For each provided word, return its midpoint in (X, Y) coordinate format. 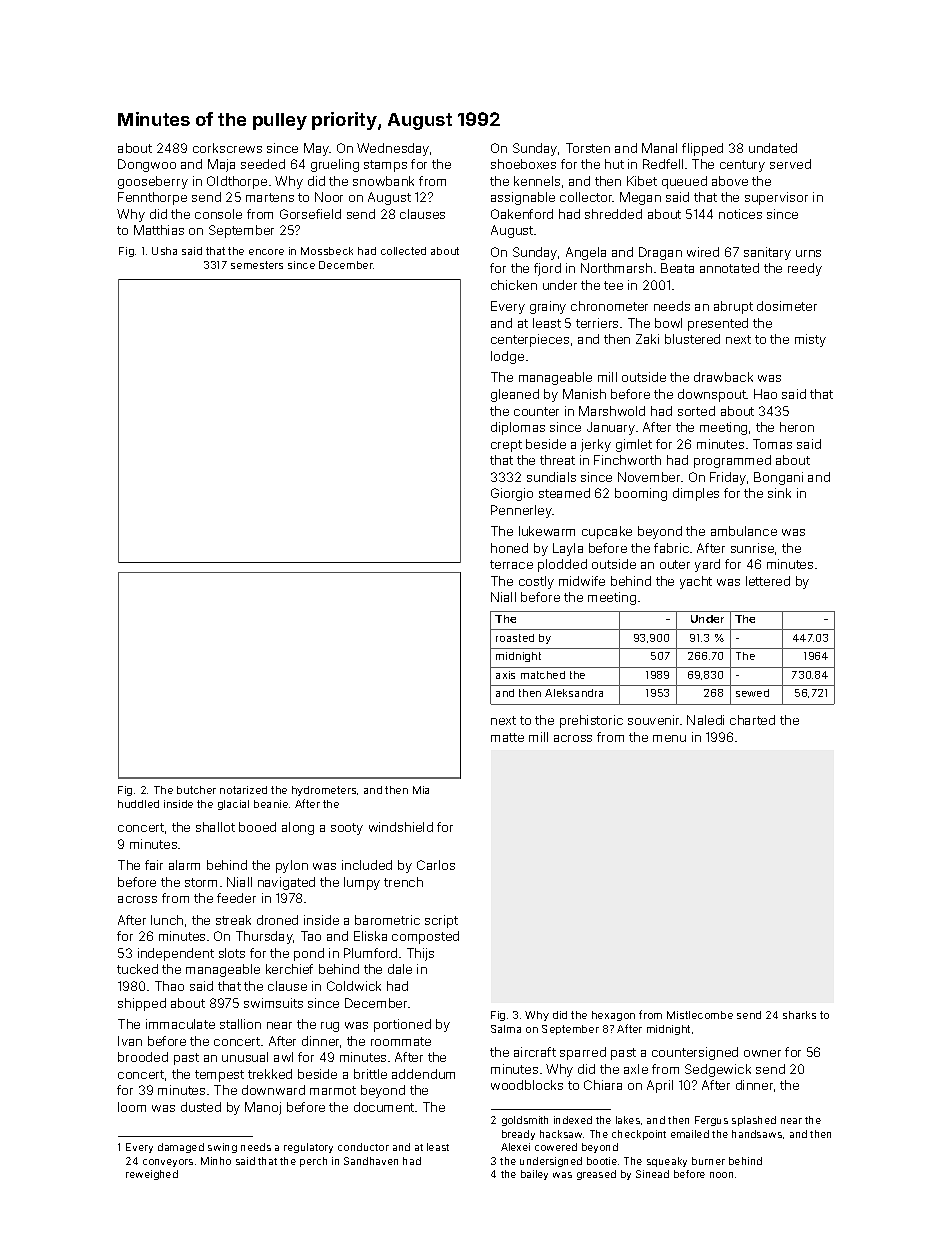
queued (684, 182)
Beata (677, 268)
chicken (514, 285)
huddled (138, 804)
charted (752, 720)
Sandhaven (371, 1161)
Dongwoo (147, 165)
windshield (401, 827)
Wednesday (393, 149)
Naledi (705, 720)
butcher (196, 790)
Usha (164, 251)
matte (507, 737)
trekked (270, 1074)
